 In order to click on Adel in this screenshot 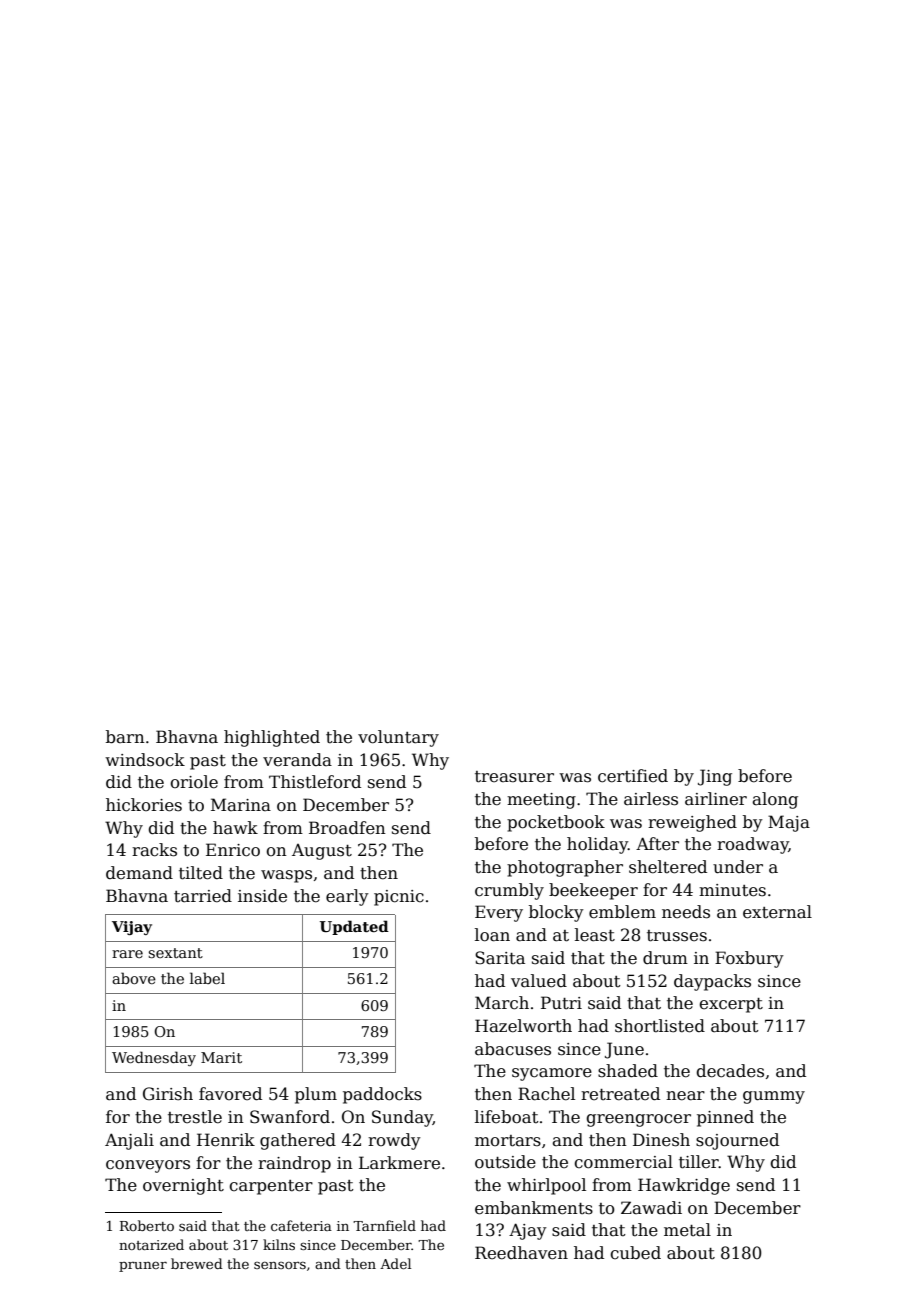, I will do `click(395, 1263)`.
